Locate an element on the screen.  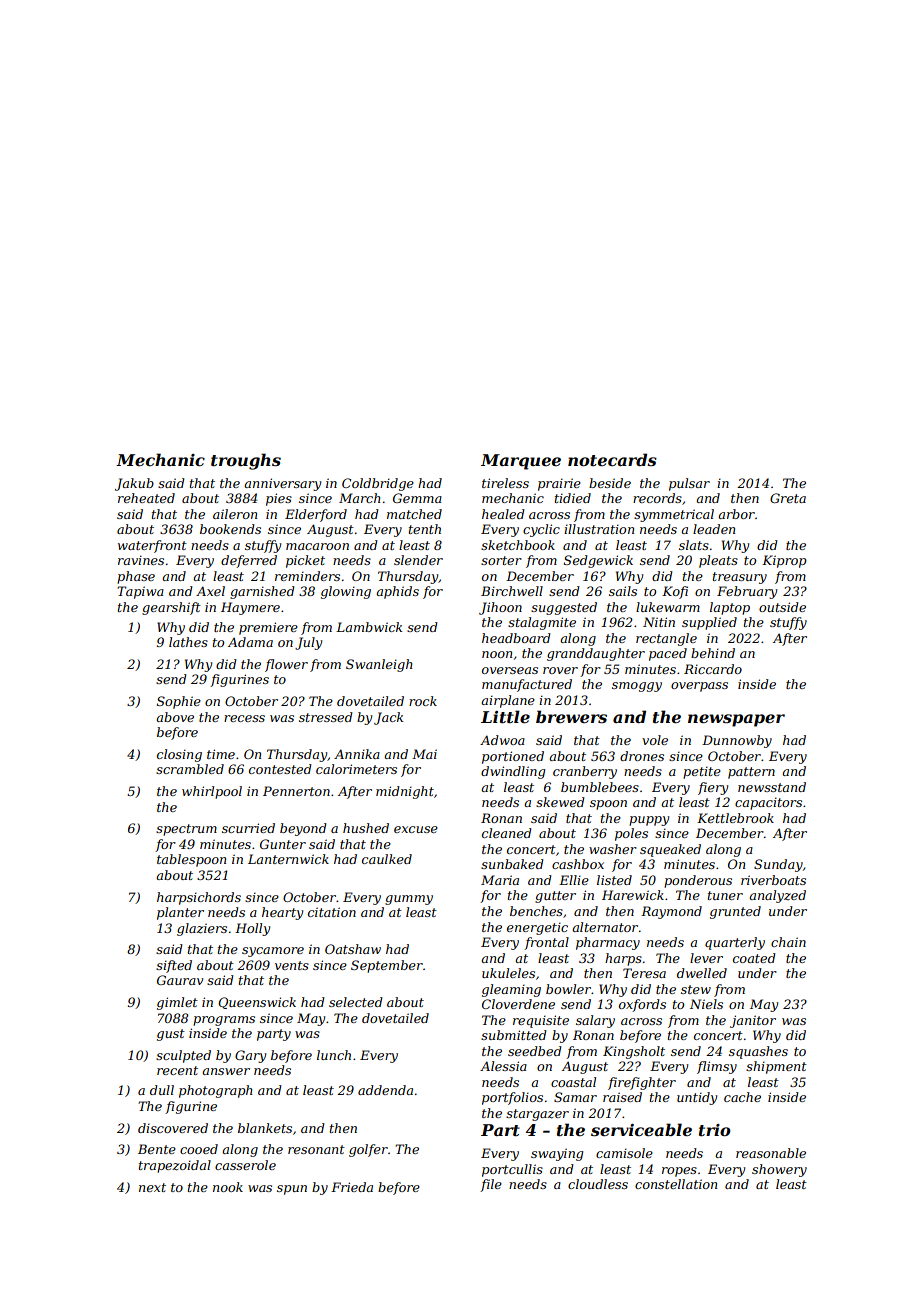
arbor is located at coordinates (736, 514).
